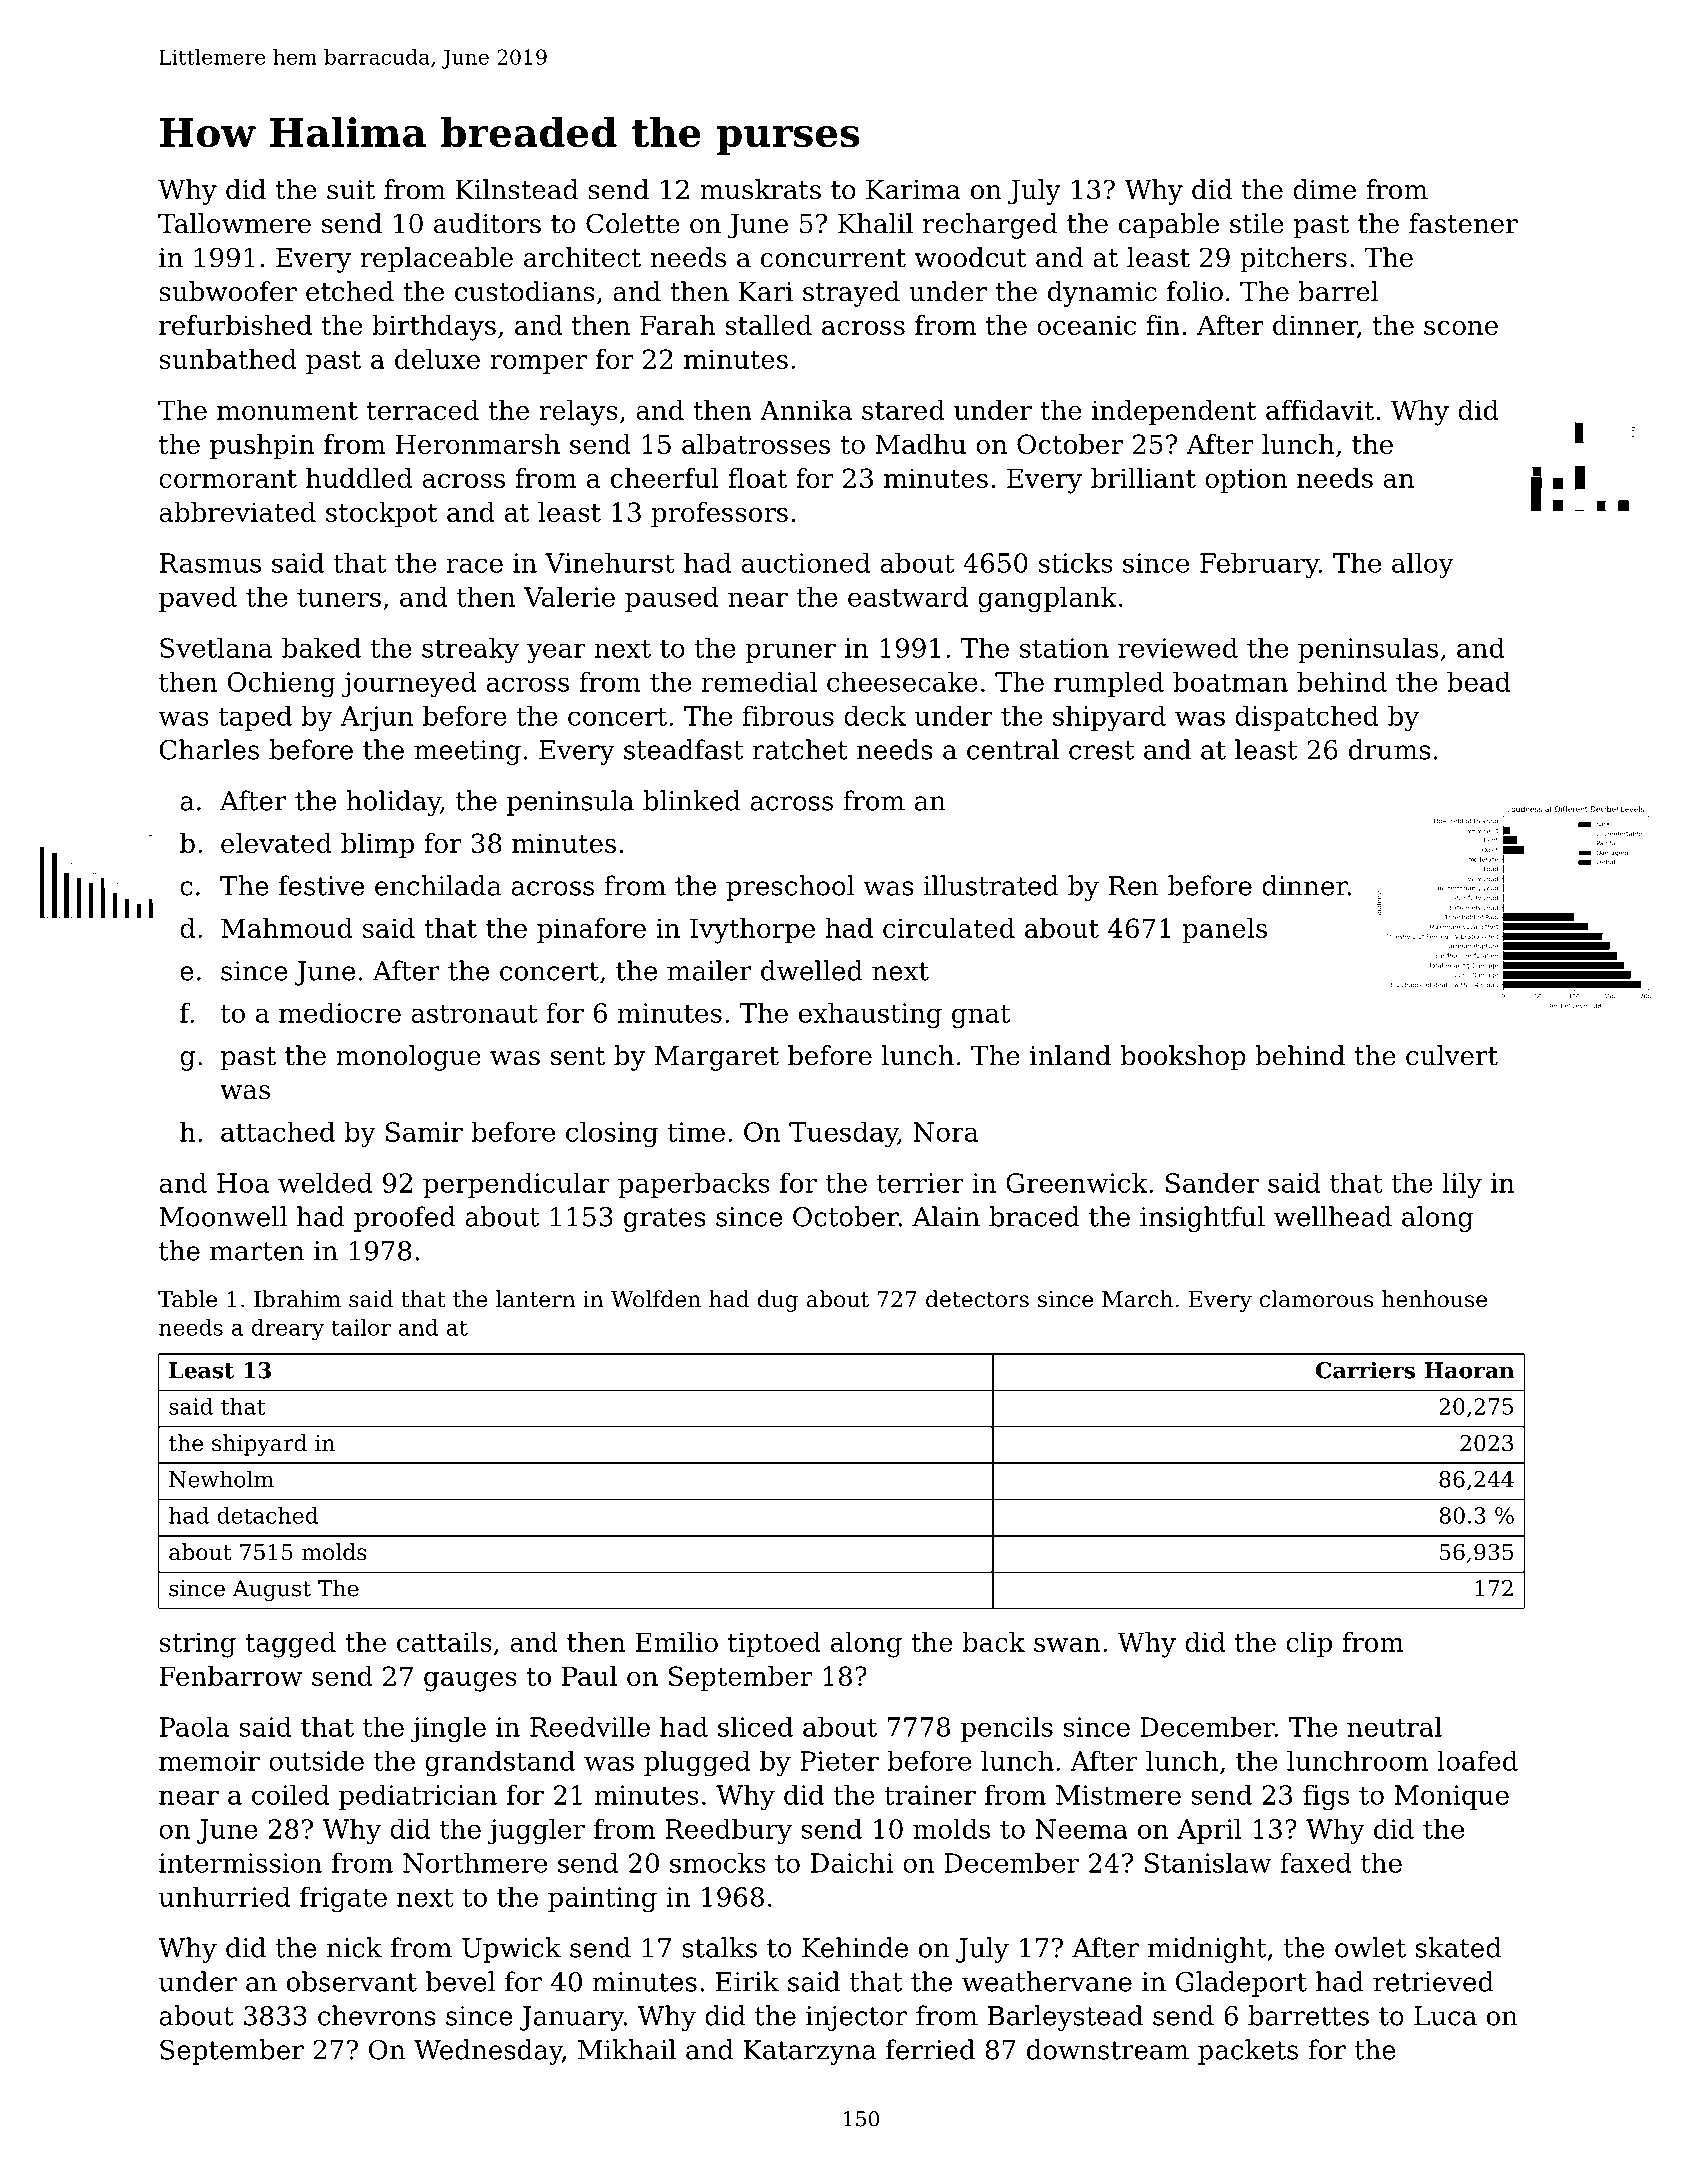  What do you see at coordinates (297, 1299) in the screenshot?
I see `Ibrahim` at bounding box center [297, 1299].
